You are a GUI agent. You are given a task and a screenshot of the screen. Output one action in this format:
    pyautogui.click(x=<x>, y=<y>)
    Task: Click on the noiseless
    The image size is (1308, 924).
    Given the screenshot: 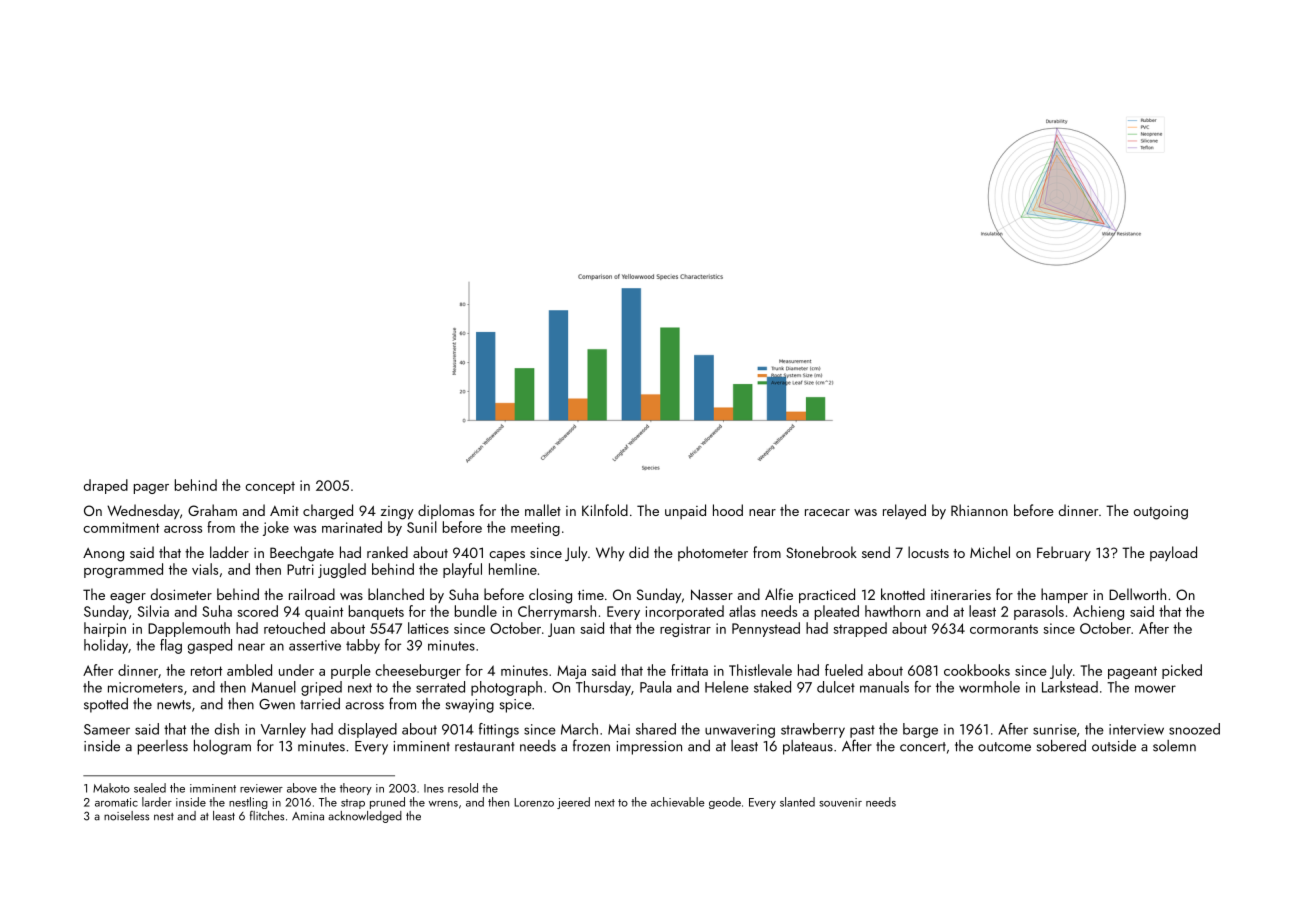 What is the action you would take?
    pyautogui.click(x=126, y=816)
